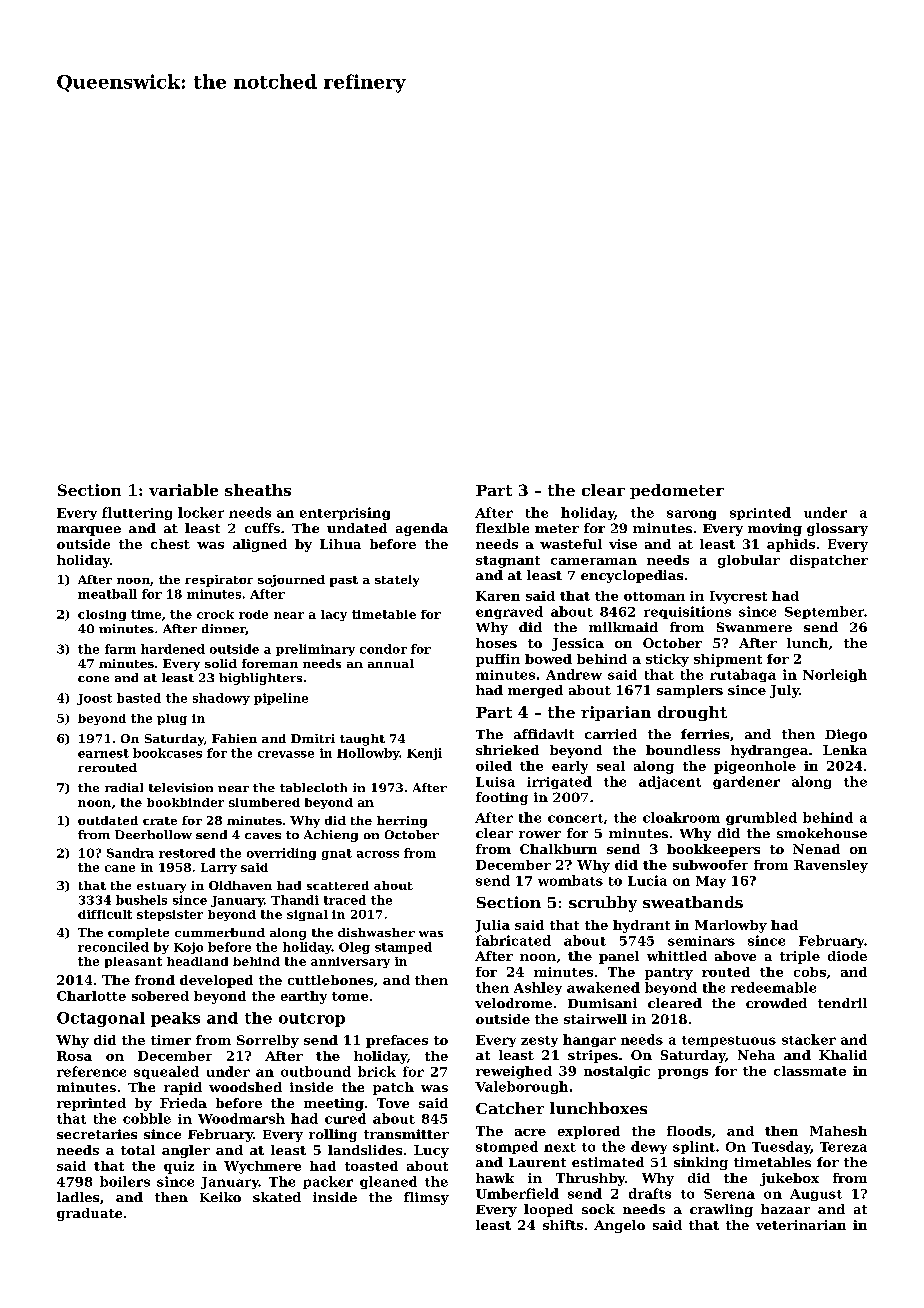  I want to click on Karen, so click(498, 596).
